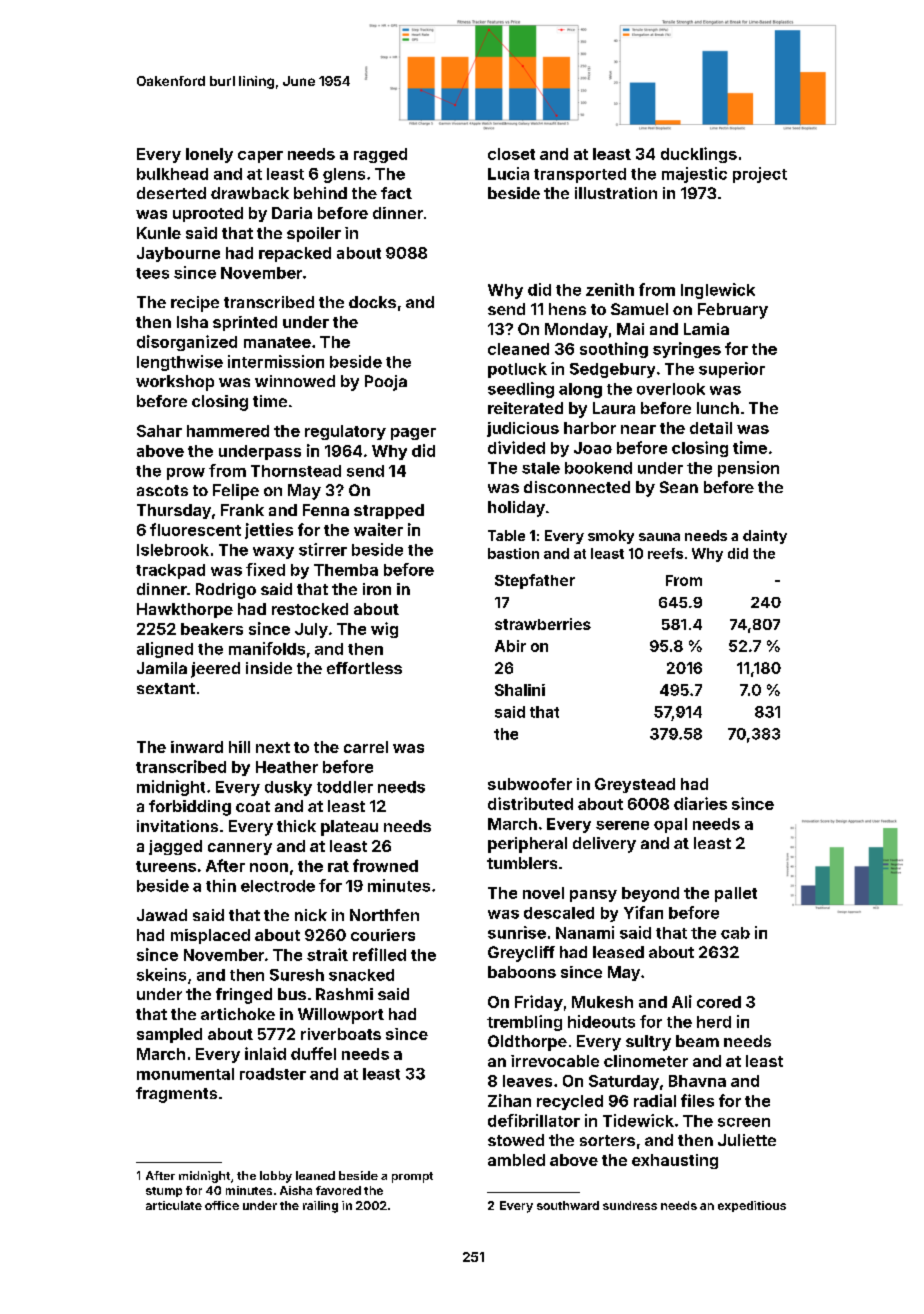  What do you see at coordinates (513, 553) in the screenshot?
I see `bastion` at bounding box center [513, 553].
